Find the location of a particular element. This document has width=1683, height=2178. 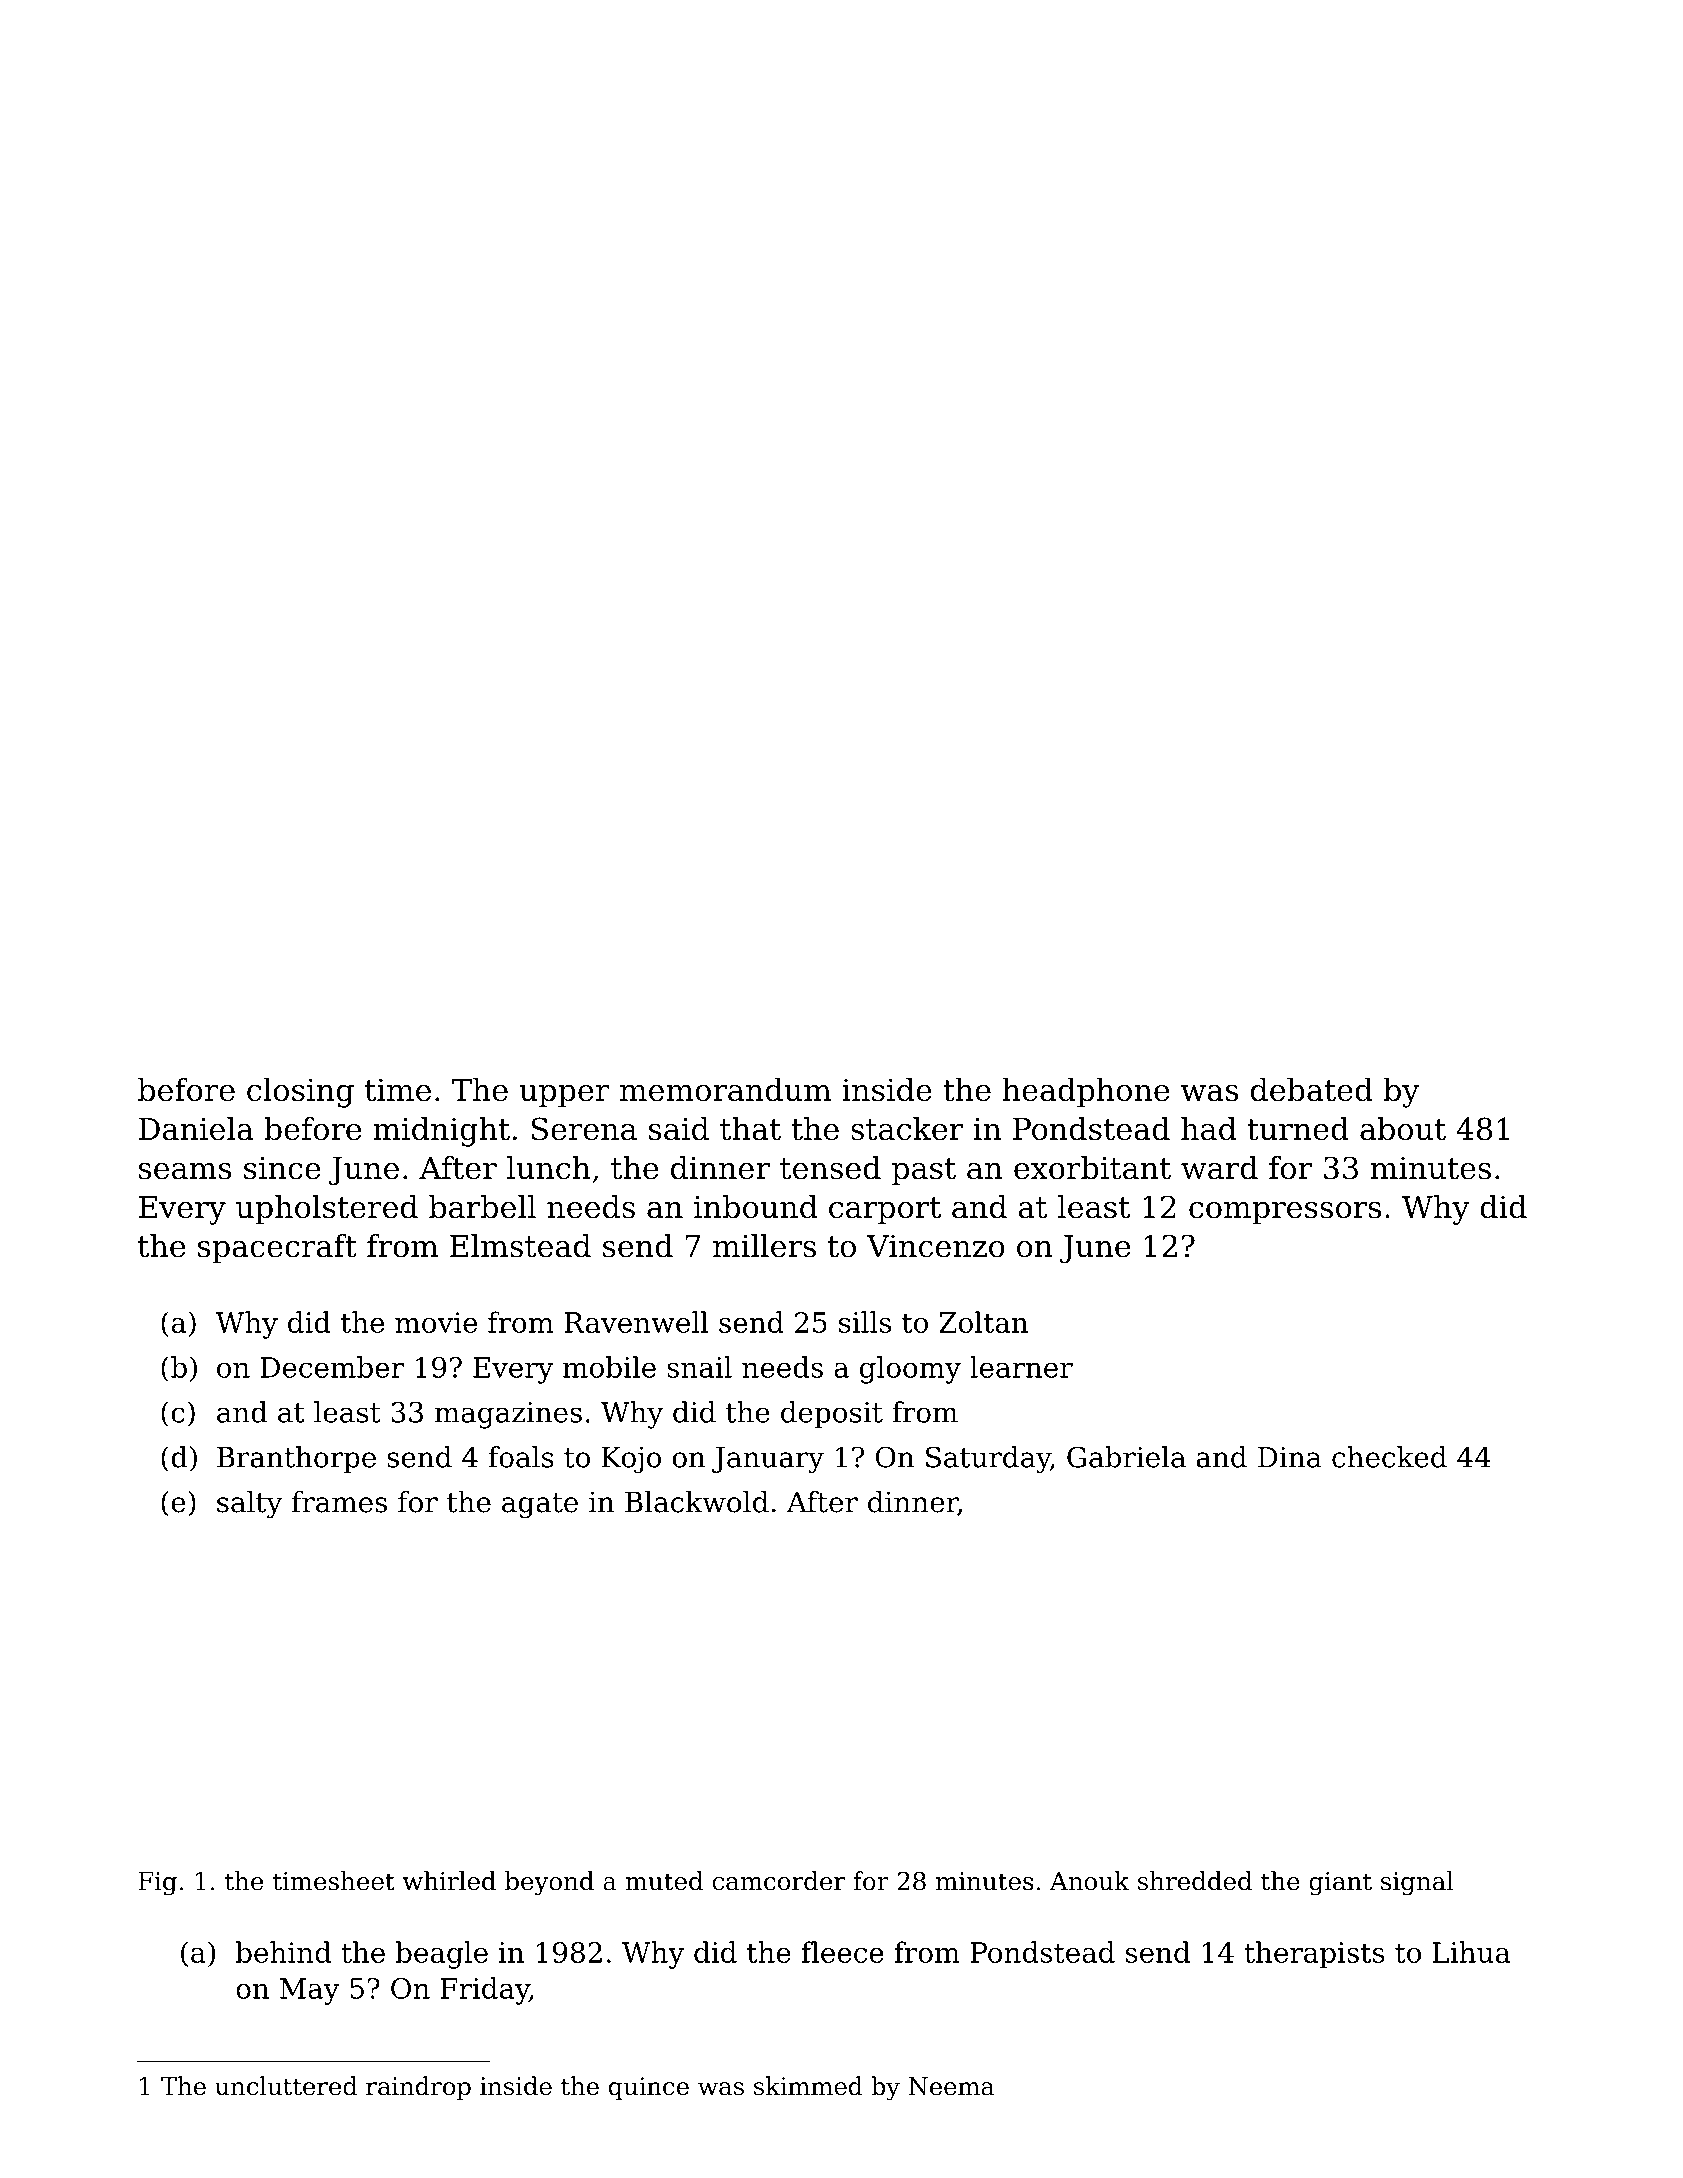

memorandum is located at coordinates (725, 1090).
